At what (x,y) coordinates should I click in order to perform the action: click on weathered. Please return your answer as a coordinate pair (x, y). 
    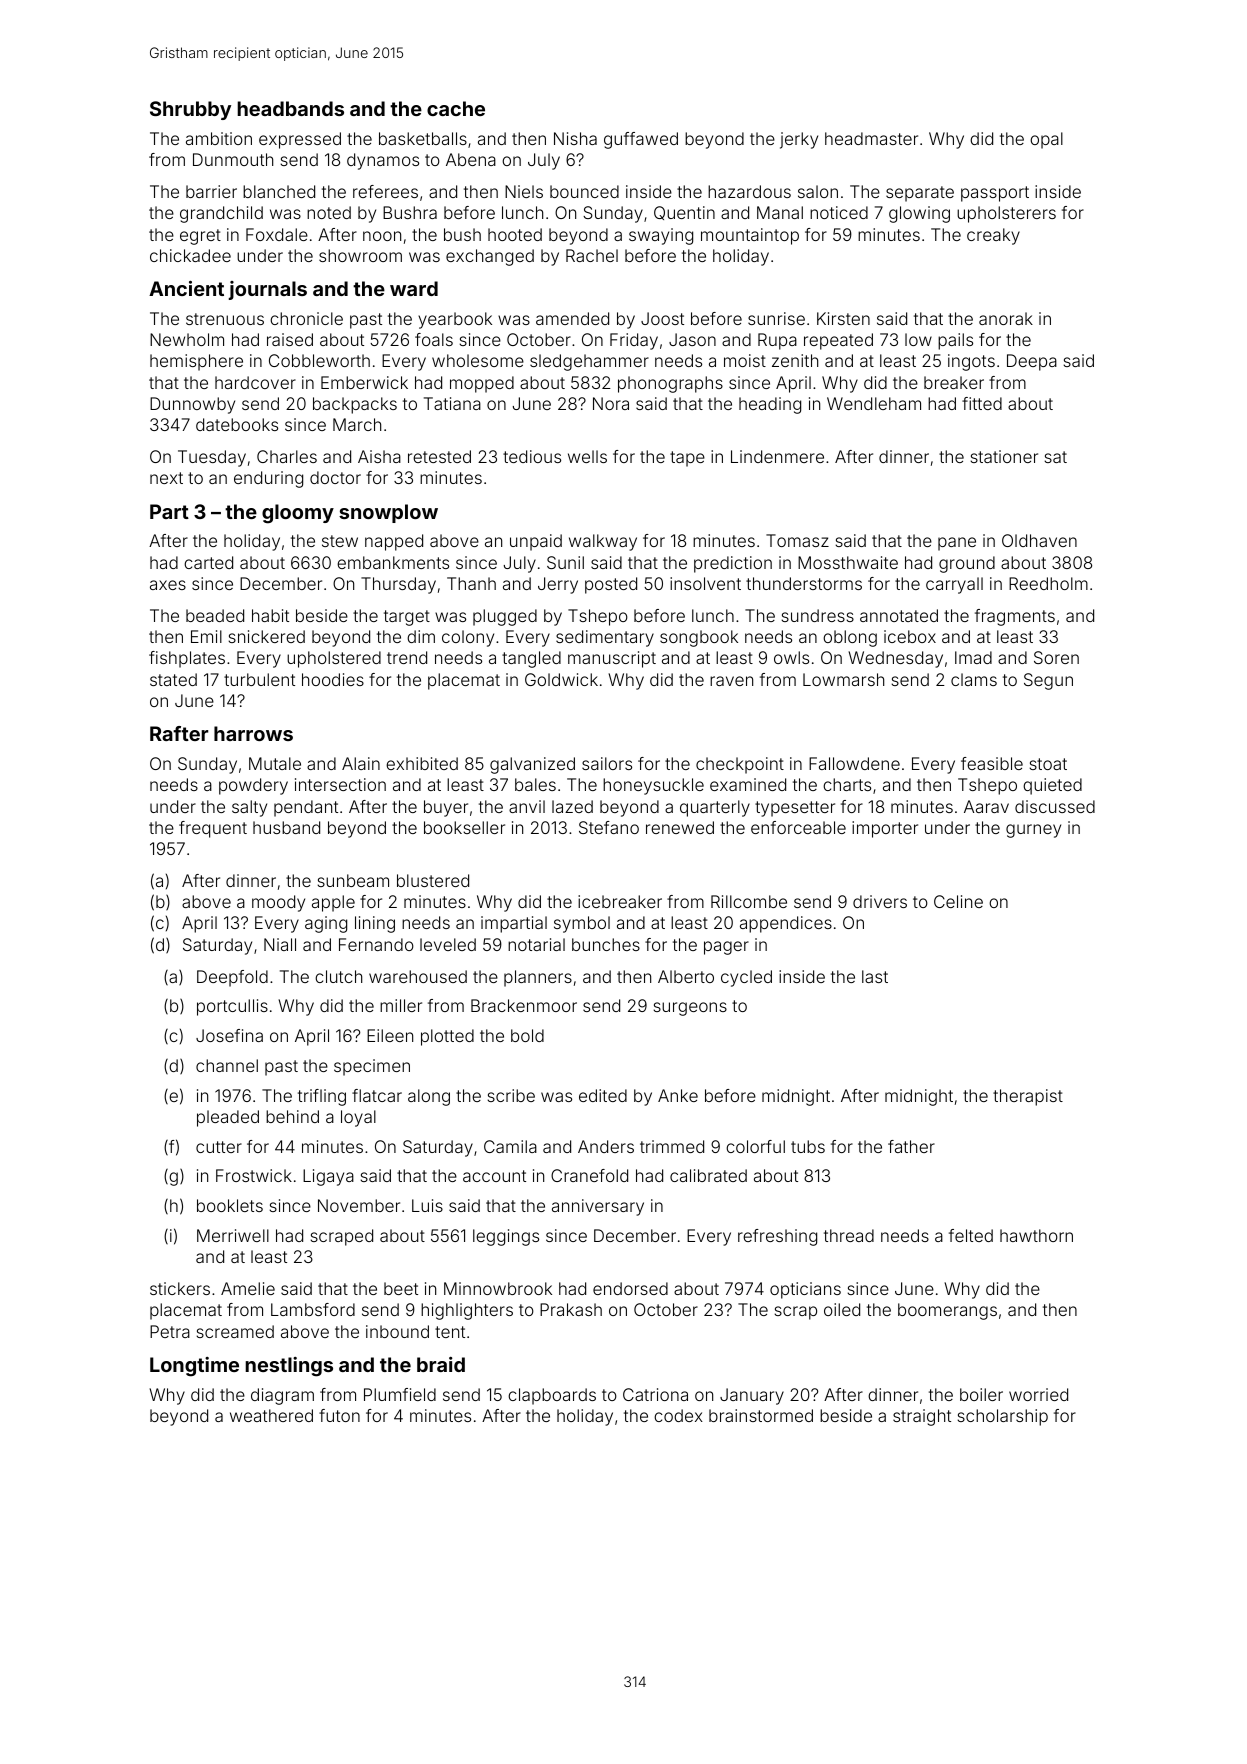
    Looking at the image, I should click on (271, 1415).
